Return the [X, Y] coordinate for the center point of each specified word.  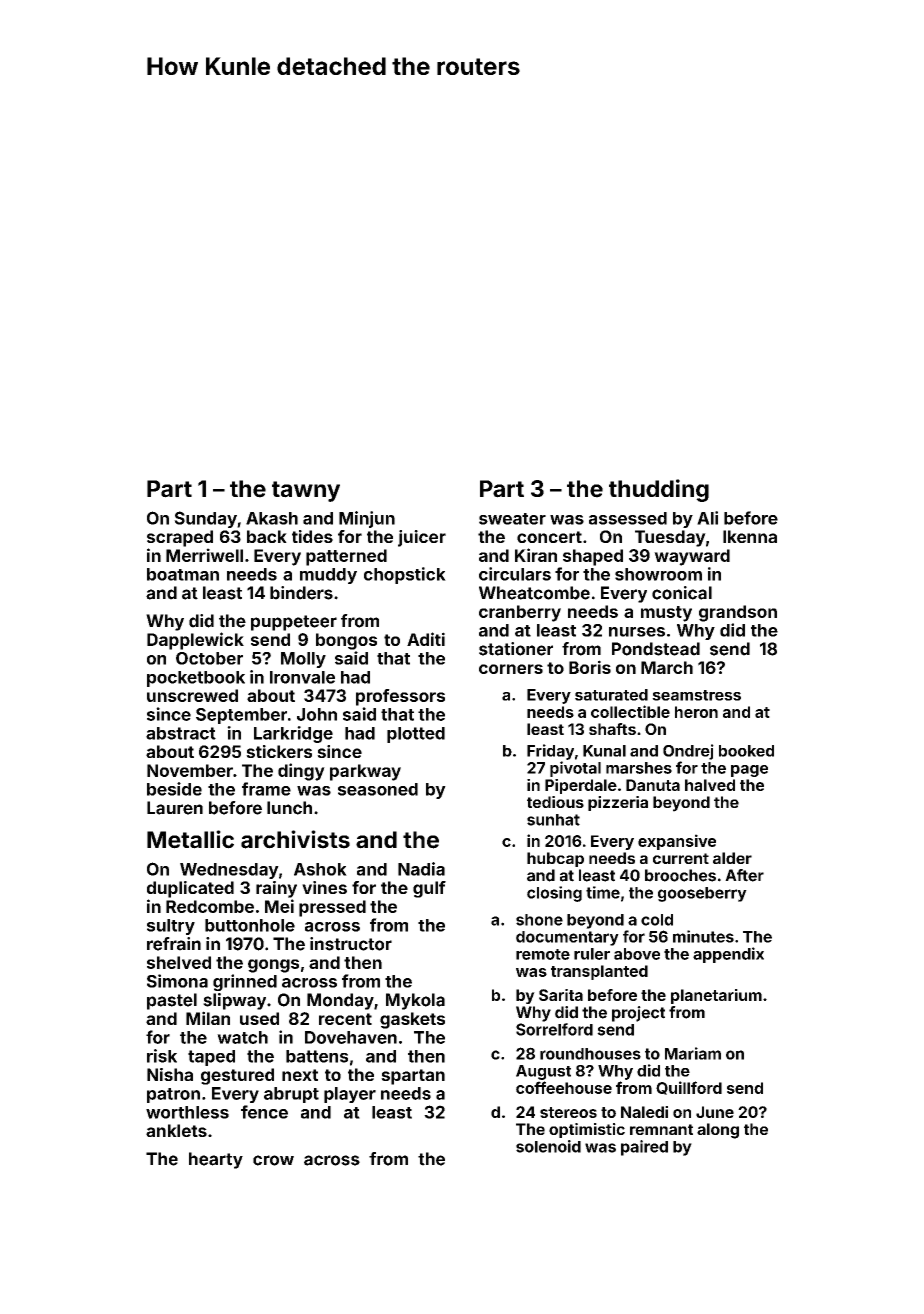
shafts [612, 729]
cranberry [520, 613]
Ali [707, 518]
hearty [216, 1160]
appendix [728, 955]
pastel [172, 1001]
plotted [416, 735]
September [241, 716]
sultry [171, 927]
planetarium [716, 996]
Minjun [367, 519]
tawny [306, 491]
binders [301, 593]
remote [543, 954]
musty [666, 614]
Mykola [415, 1001]
